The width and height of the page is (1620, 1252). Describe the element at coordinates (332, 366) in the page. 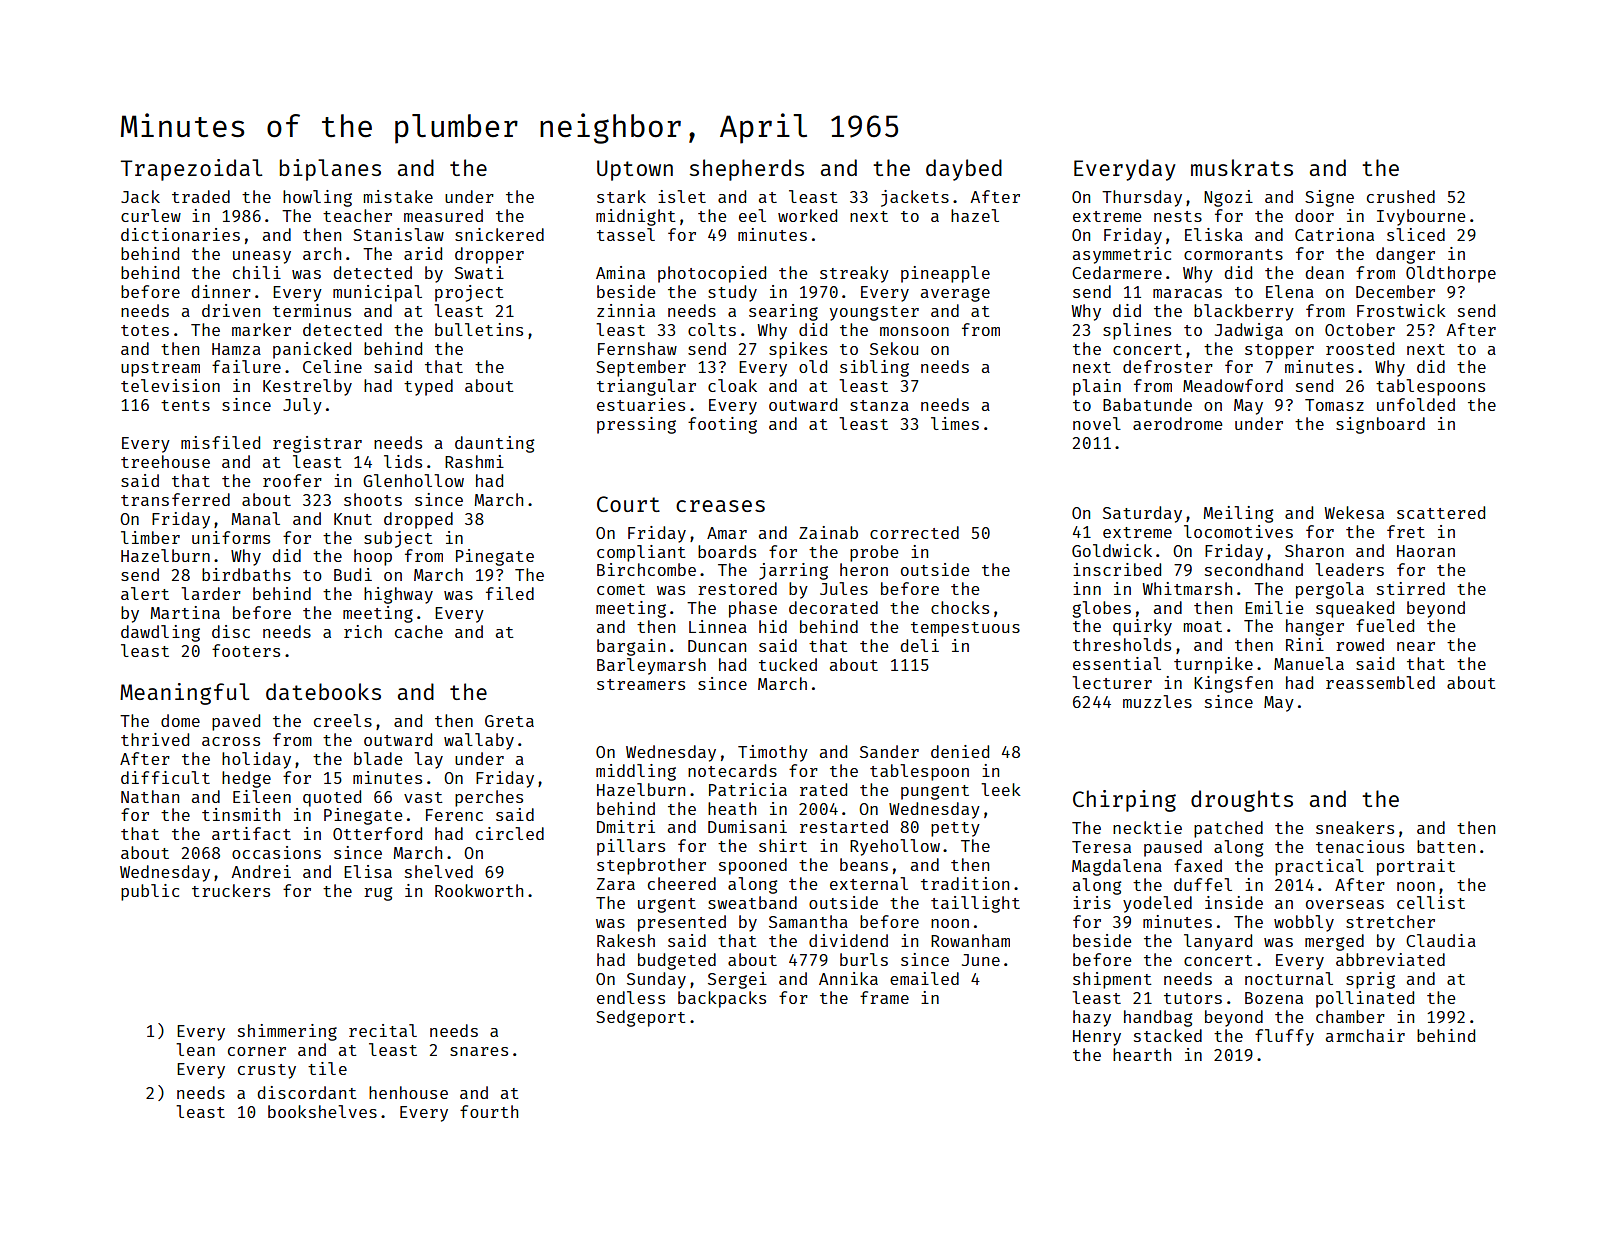

I see `Celine` at that location.
